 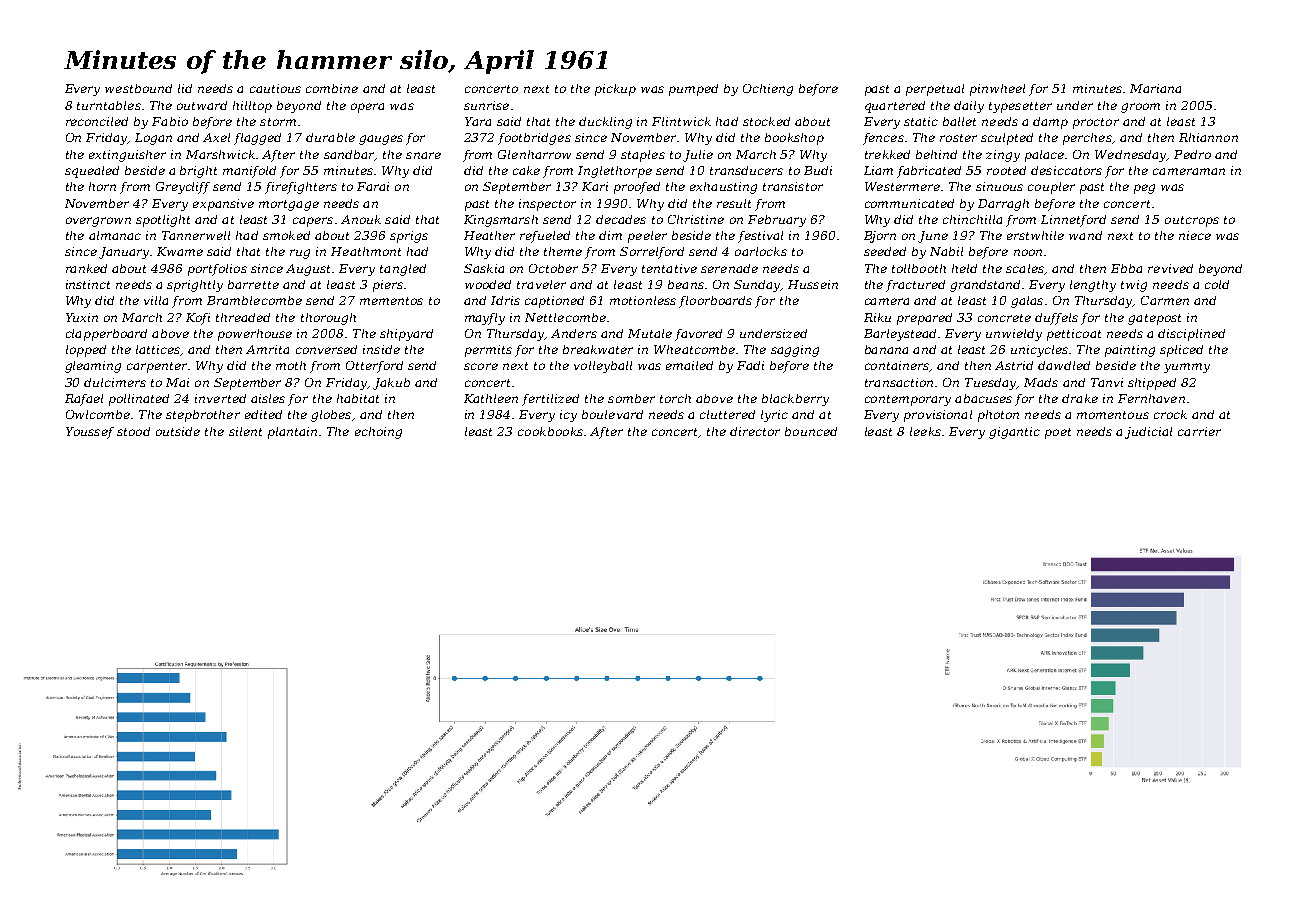 I want to click on duckling, so click(x=605, y=123).
